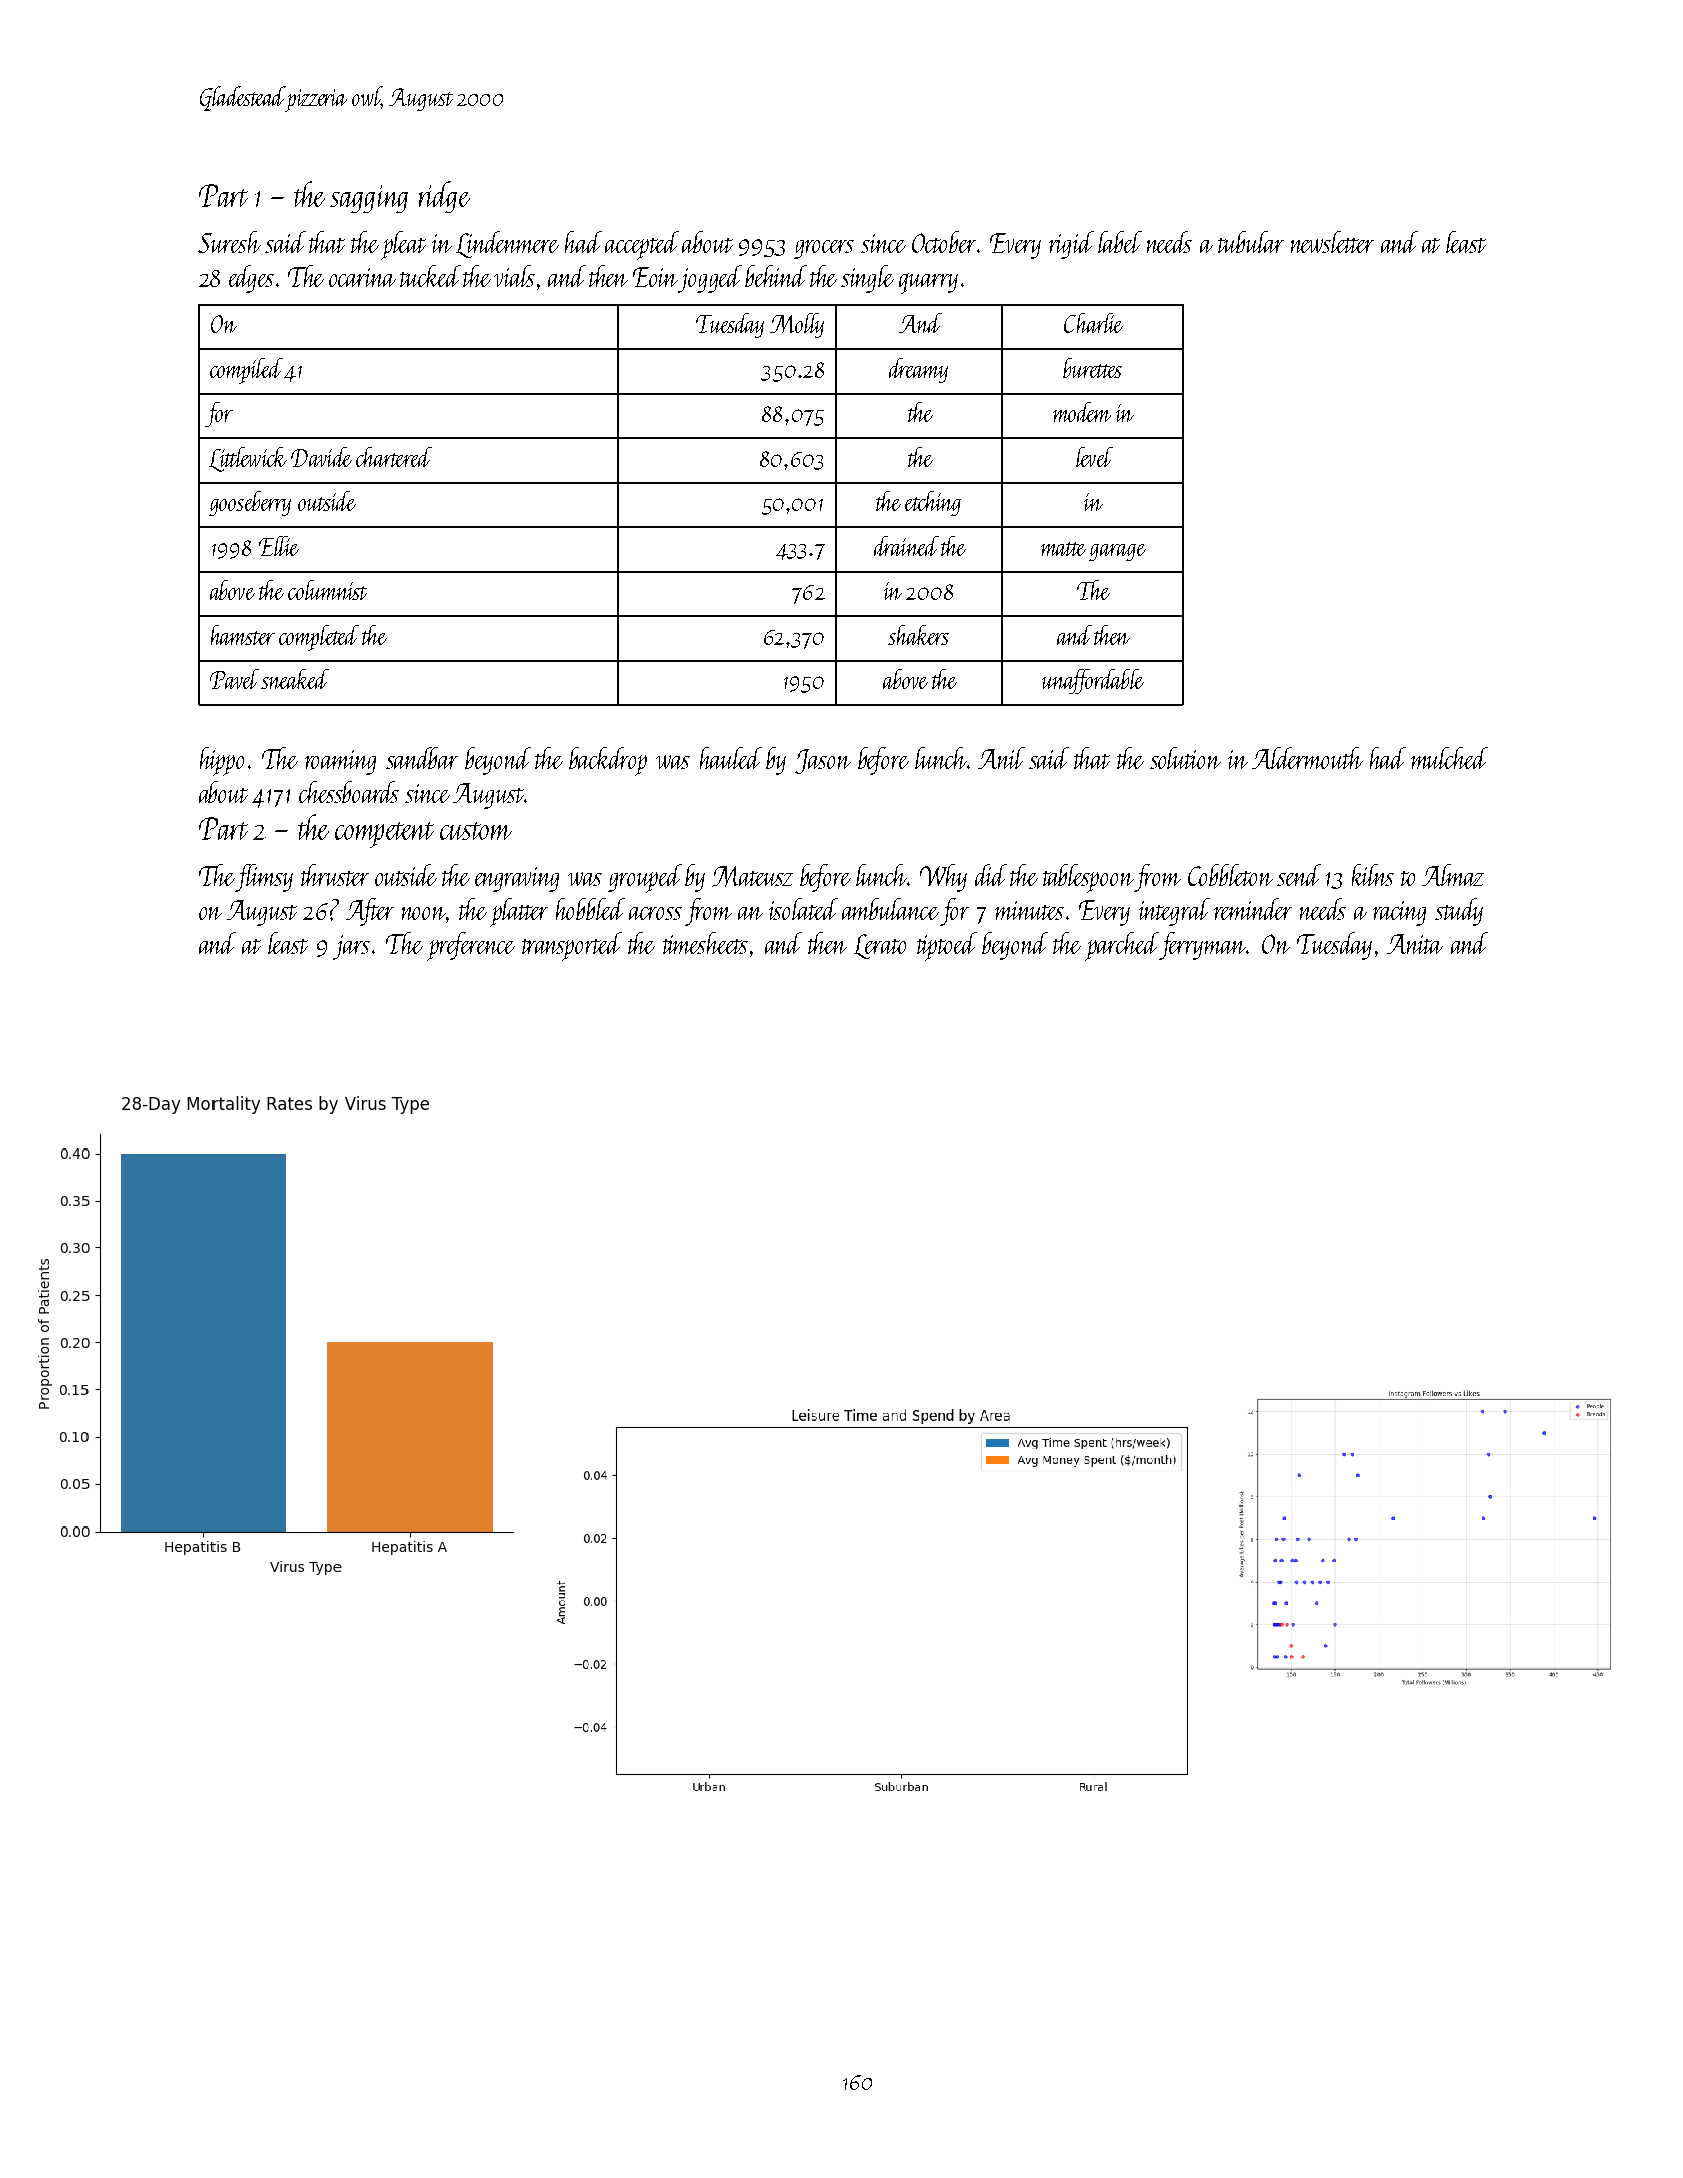 Image resolution: width=1683 pixels, height=2178 pixels. I want to click on flimsy, so click(264, 878).
